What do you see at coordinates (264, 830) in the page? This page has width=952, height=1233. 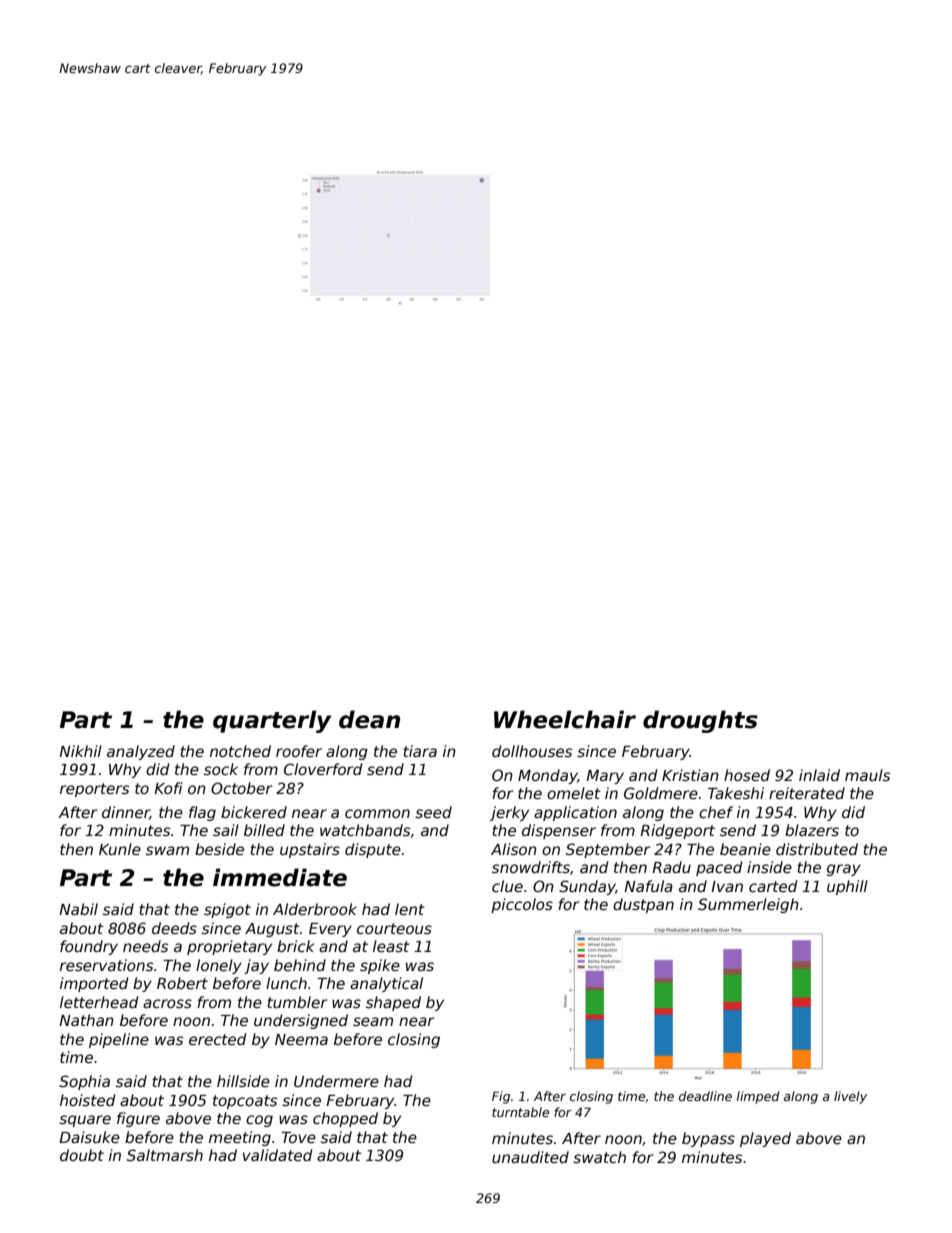 I see `billed` at bounding box center [264, 830].
